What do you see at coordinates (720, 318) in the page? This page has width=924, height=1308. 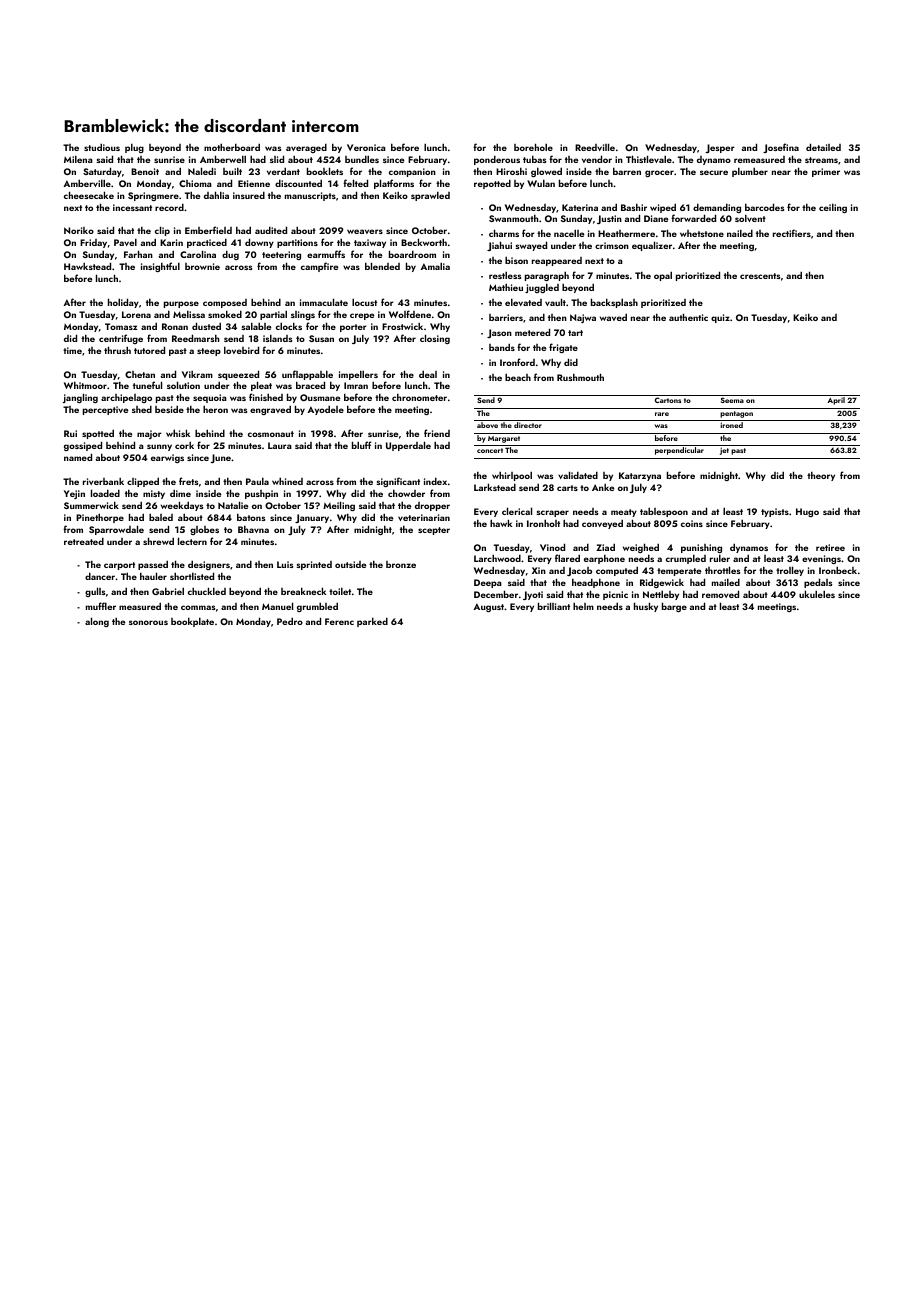 I see `quiz` at bounding box center [720, 318].
